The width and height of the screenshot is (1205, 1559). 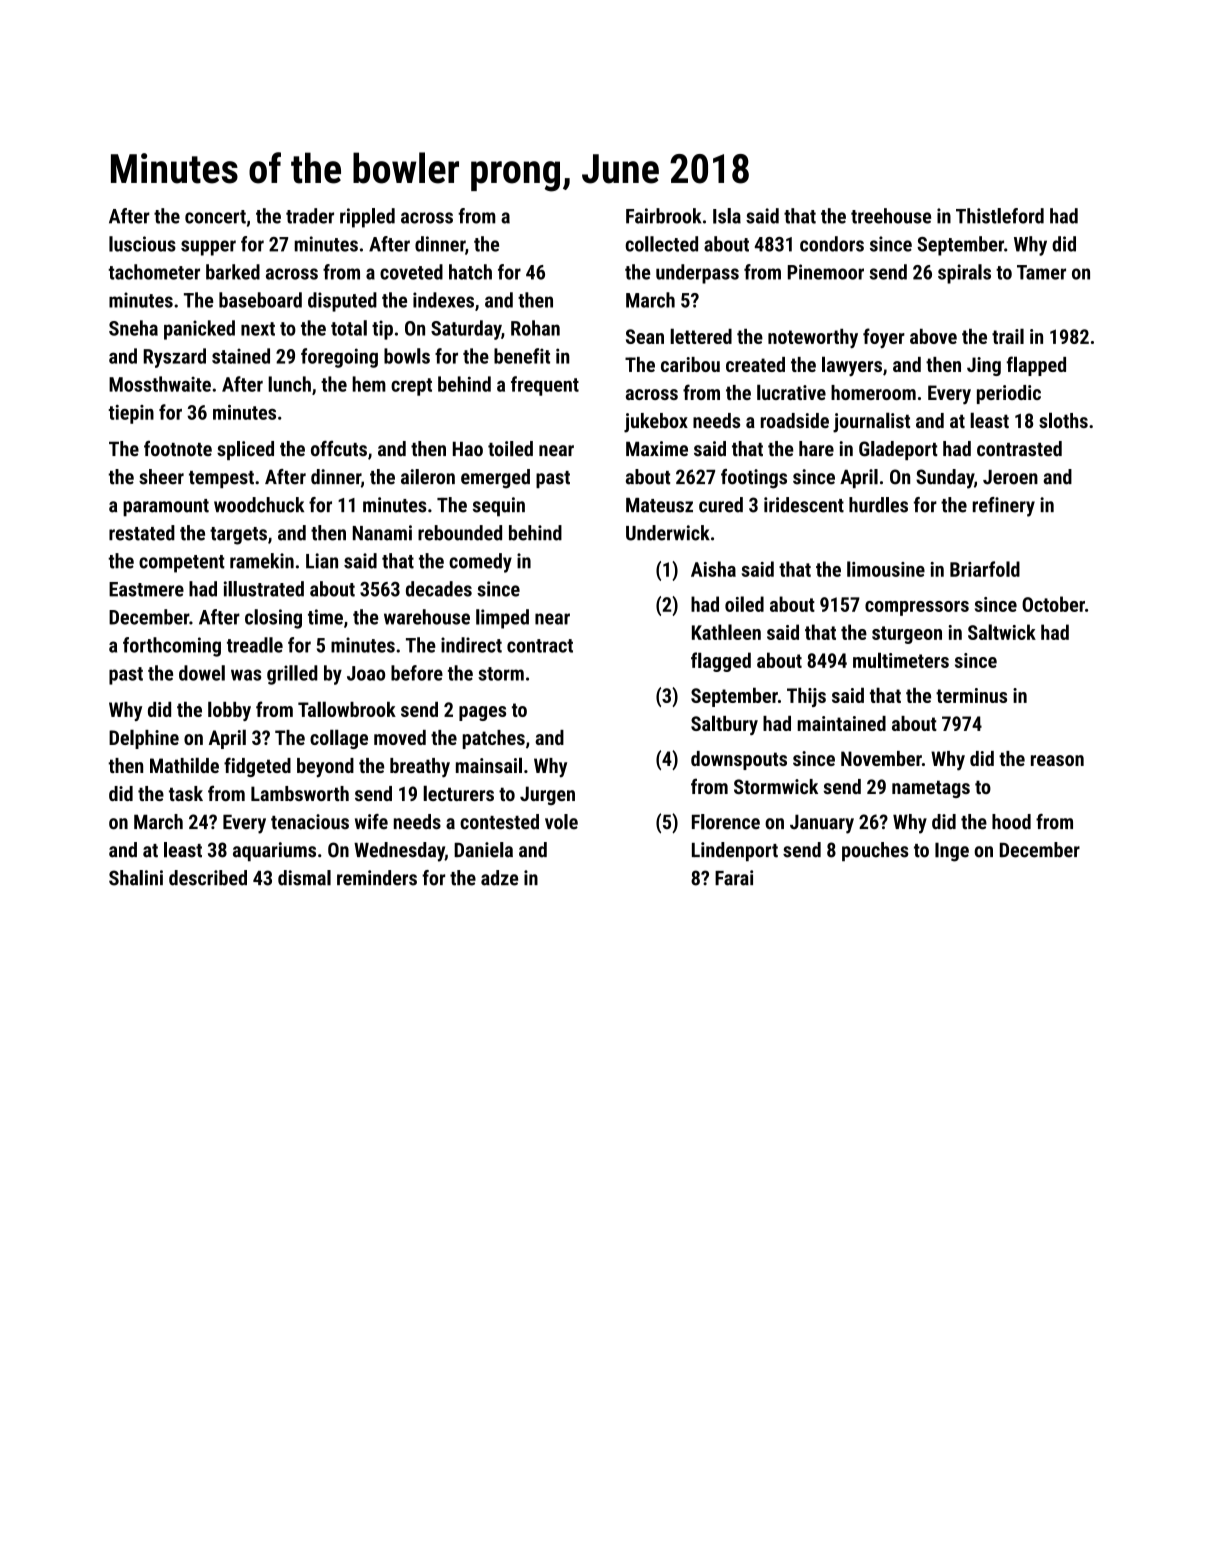 What do you see at coordinates (1057, 760) in the screenshot?
I see `reason` at bounding box center [1057, 760].
